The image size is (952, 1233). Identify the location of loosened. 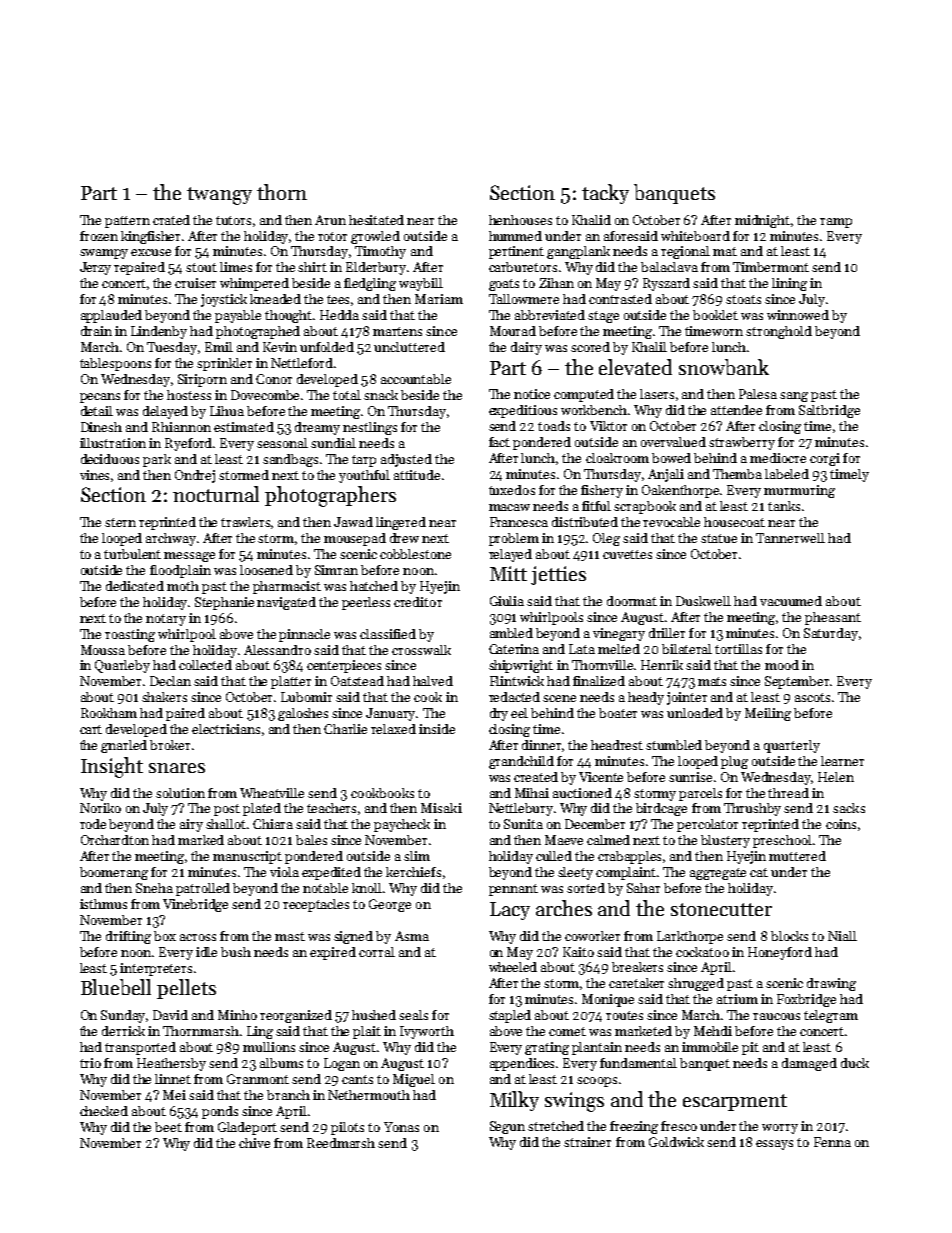
(266, 570).
